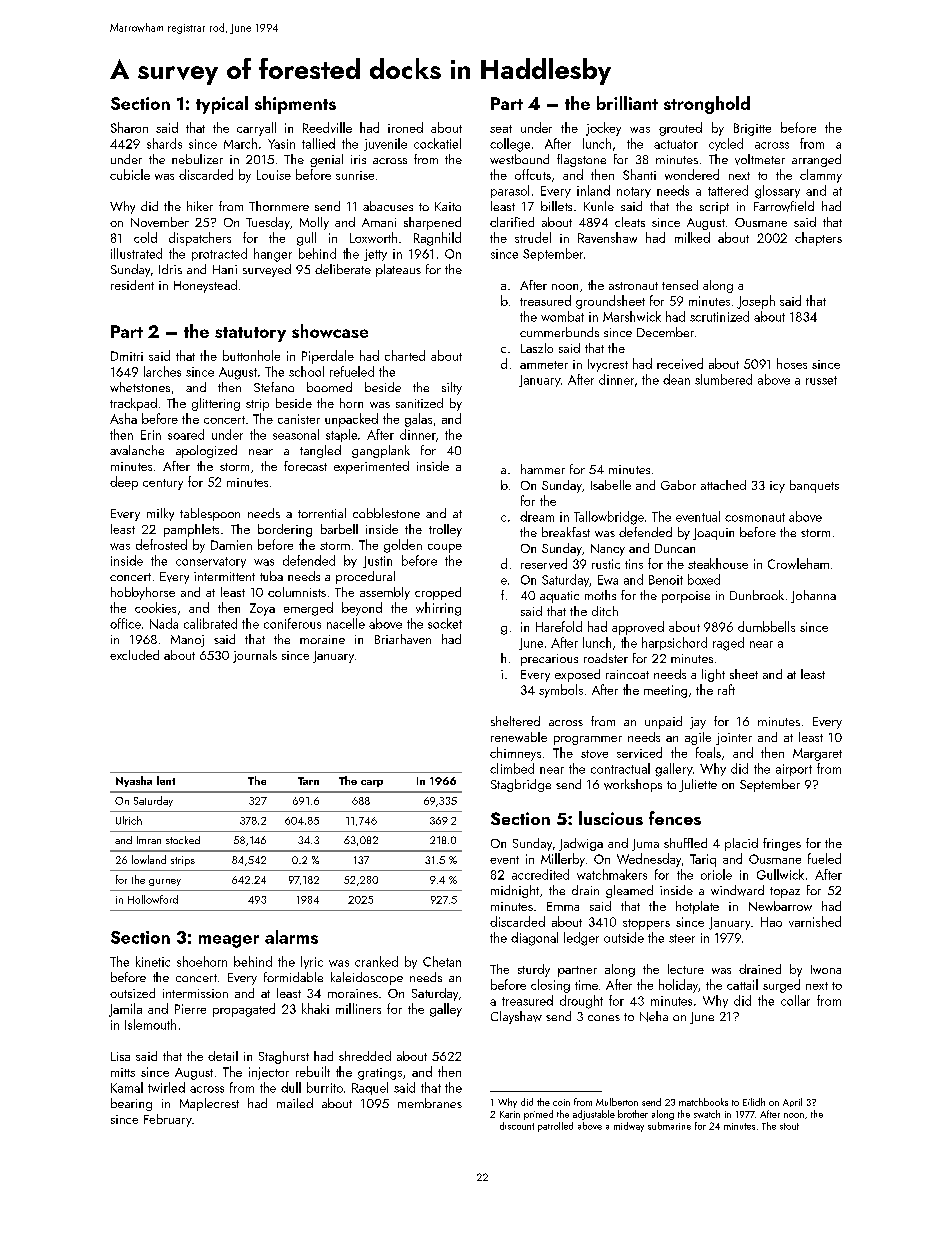  Describe the element at coordinates (437, 143) in the screenshot. I see `cockatiel` at that location.
